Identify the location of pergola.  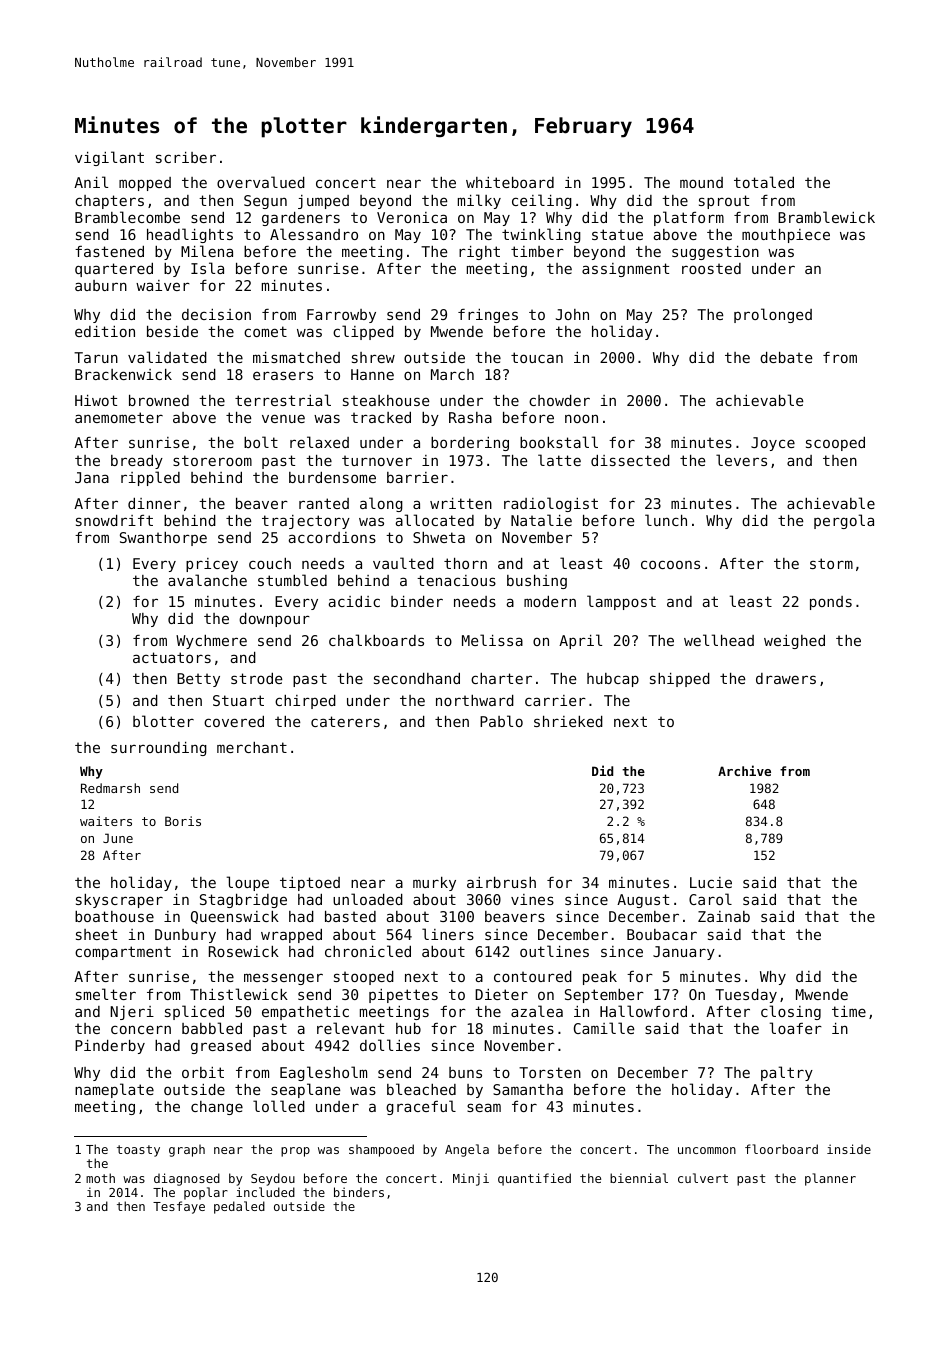
(844, 521).
